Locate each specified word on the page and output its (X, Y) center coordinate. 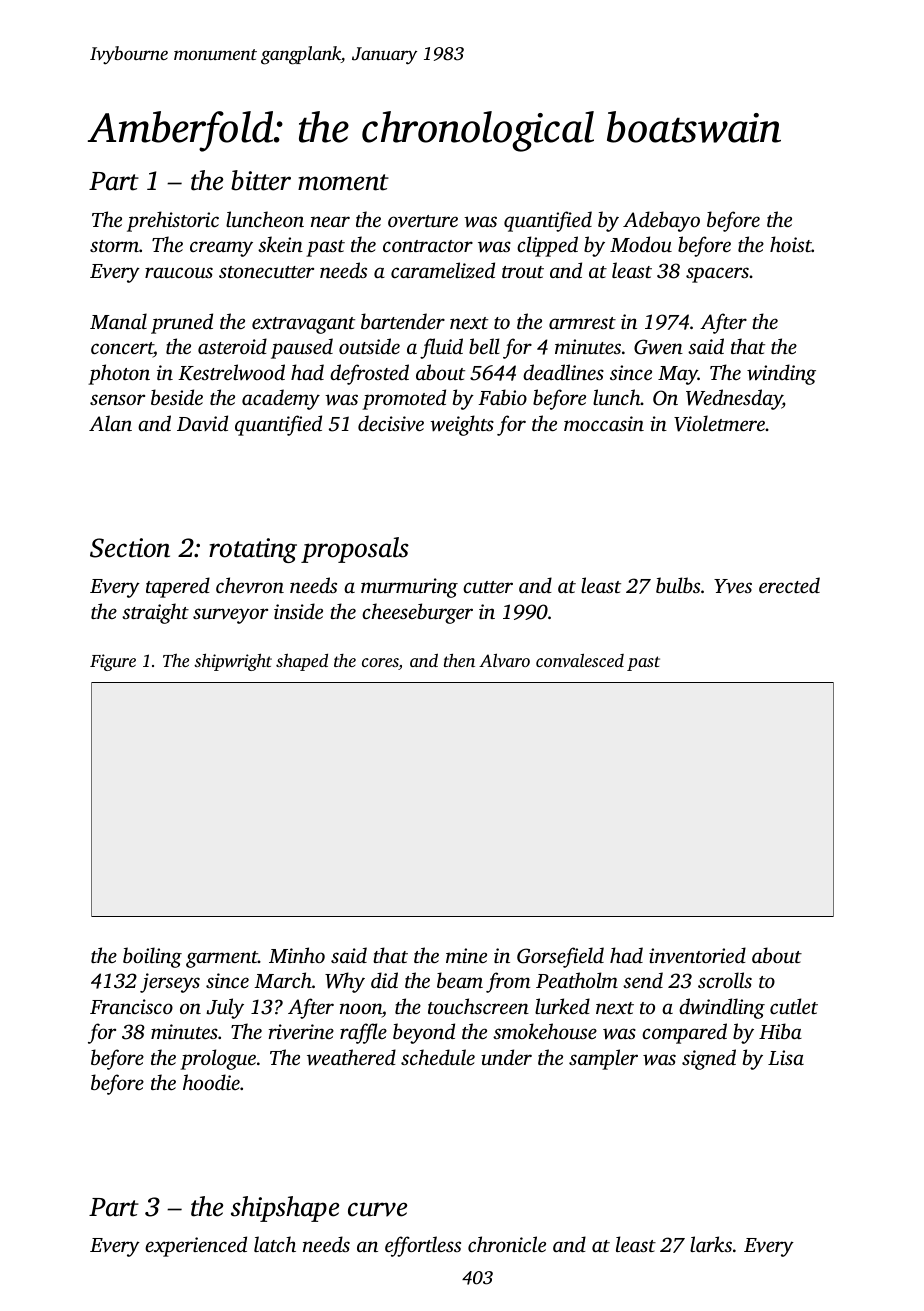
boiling (152, 957)
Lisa (786, 1057)
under (506, 1057)
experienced (196, 1246)
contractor (428, 246)
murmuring (409, 588)
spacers (717, 275)
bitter (261, 180)
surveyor (230, 616)
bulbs (678, 585)
